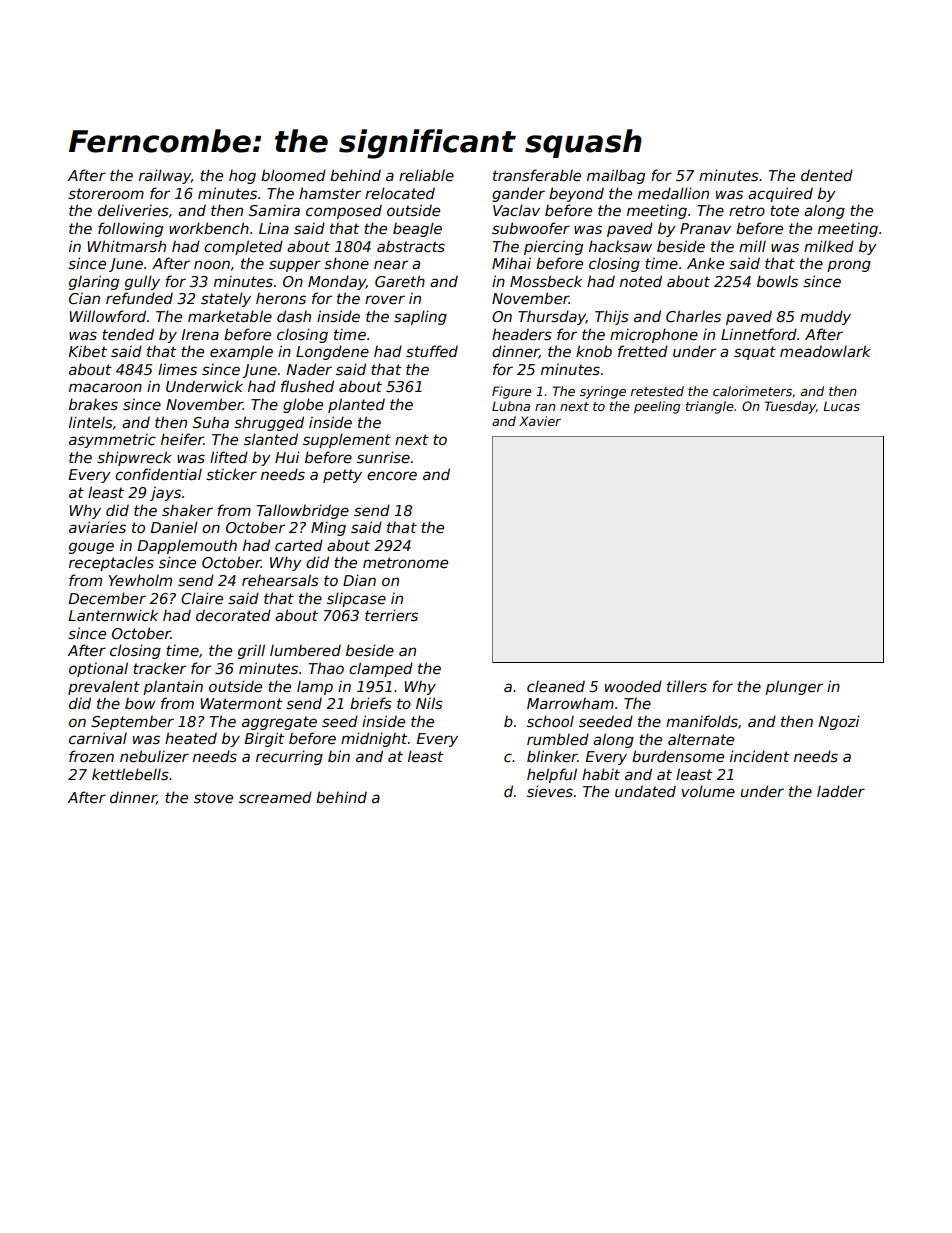 The width and height of the document is (952, 1233). What do you see at coordinates (540, 421) in the document?
I see `Xavier` at bounding box center [540, 421].
